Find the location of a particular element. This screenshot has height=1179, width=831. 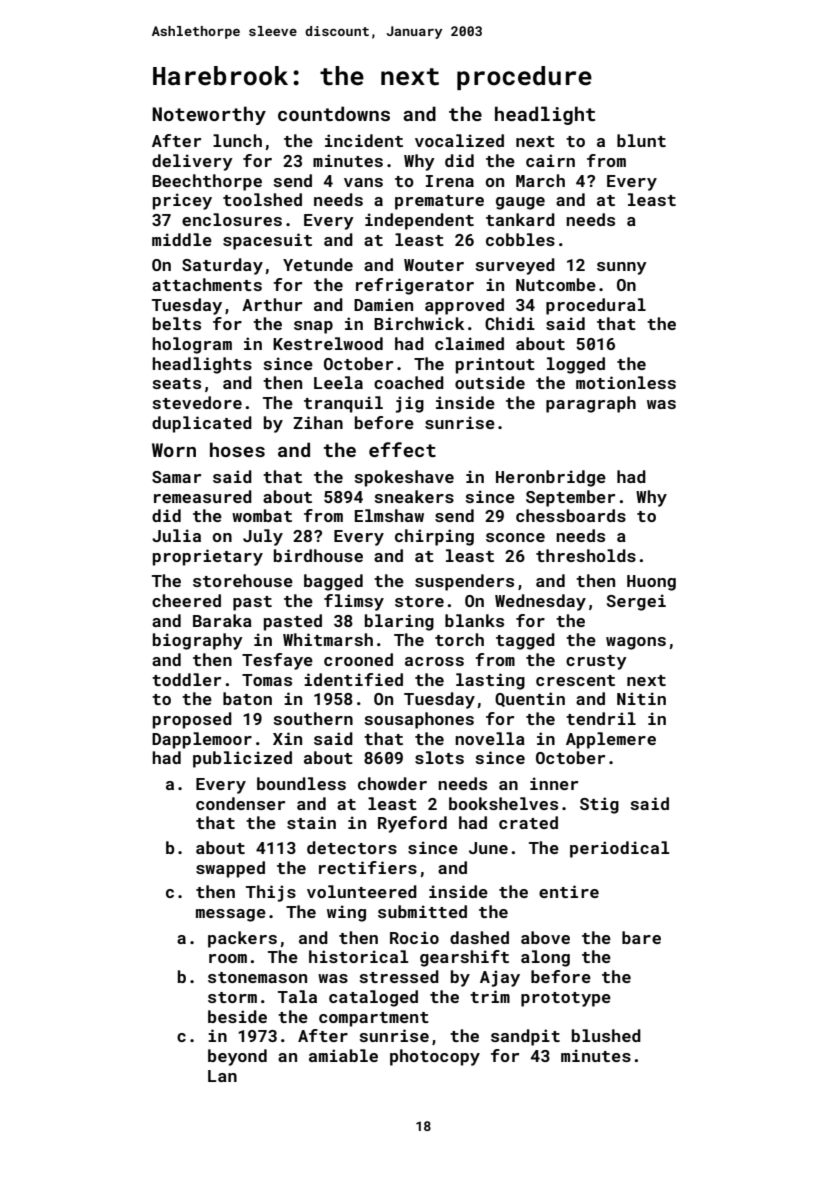

countdowns is located at coordinates (334, 113).
